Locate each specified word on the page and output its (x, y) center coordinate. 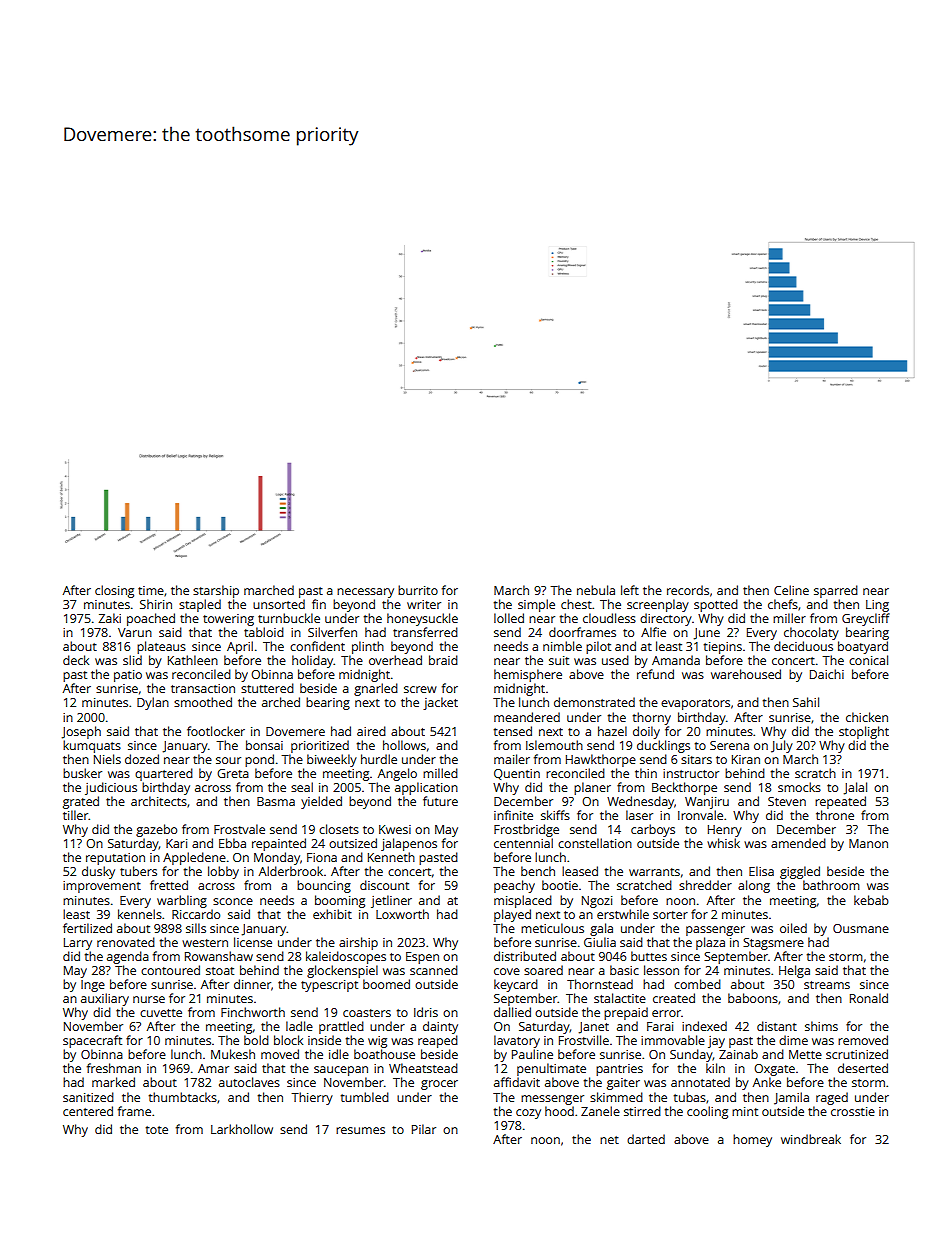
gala (601, 929)
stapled (200, 605)
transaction (203, 688)
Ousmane (861, 928)
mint (745, 1111)
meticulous (552, 928)
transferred (425, 632)
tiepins (723, 648)
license (253, 942)
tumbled (365, 1097)
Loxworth (402, 914)
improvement (102, 887)
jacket (440, 703)
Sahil (806, 702)
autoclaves (249, 1082)
